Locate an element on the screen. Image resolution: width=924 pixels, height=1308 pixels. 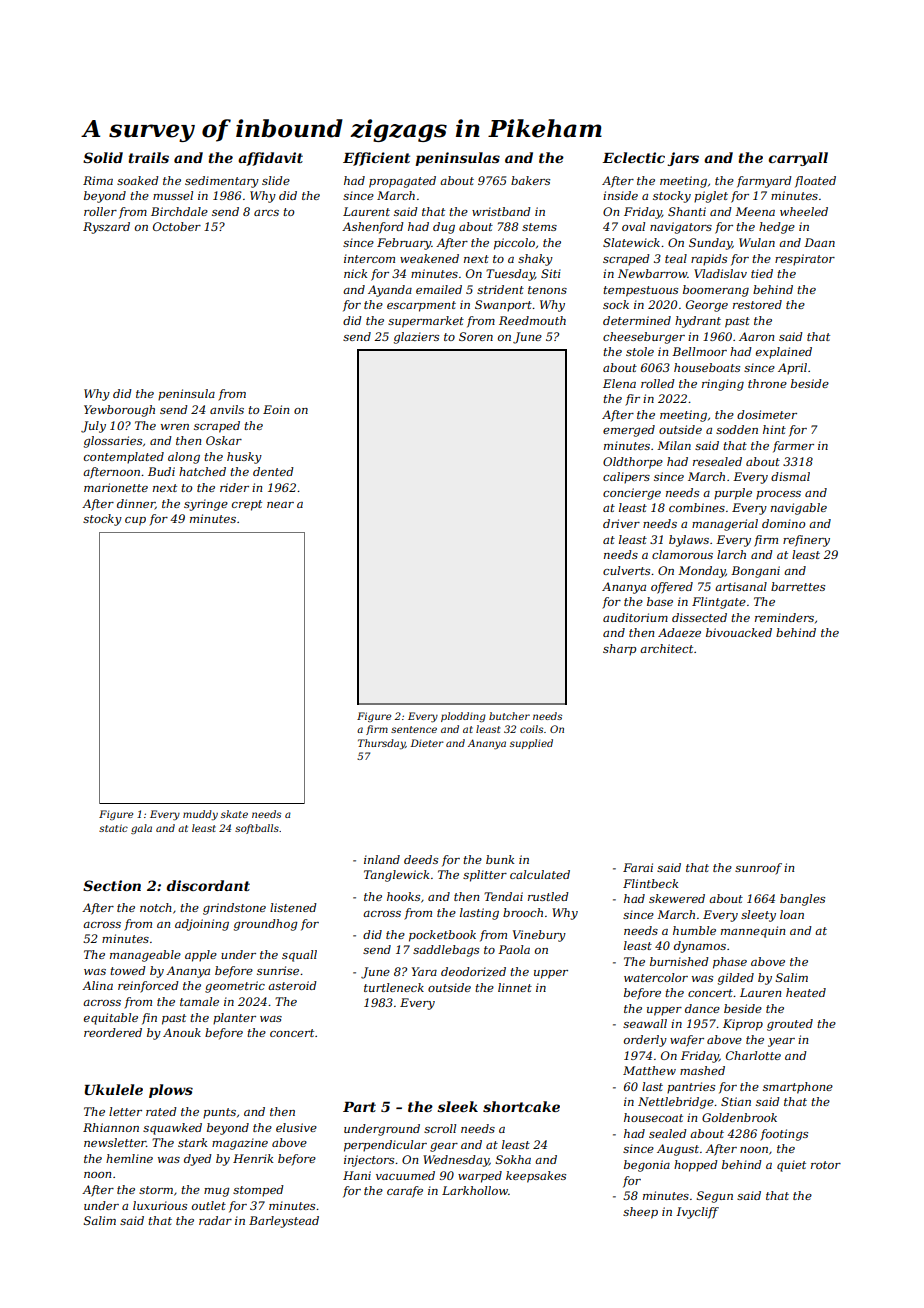
Efficient is located at coordinates (376, 159).
